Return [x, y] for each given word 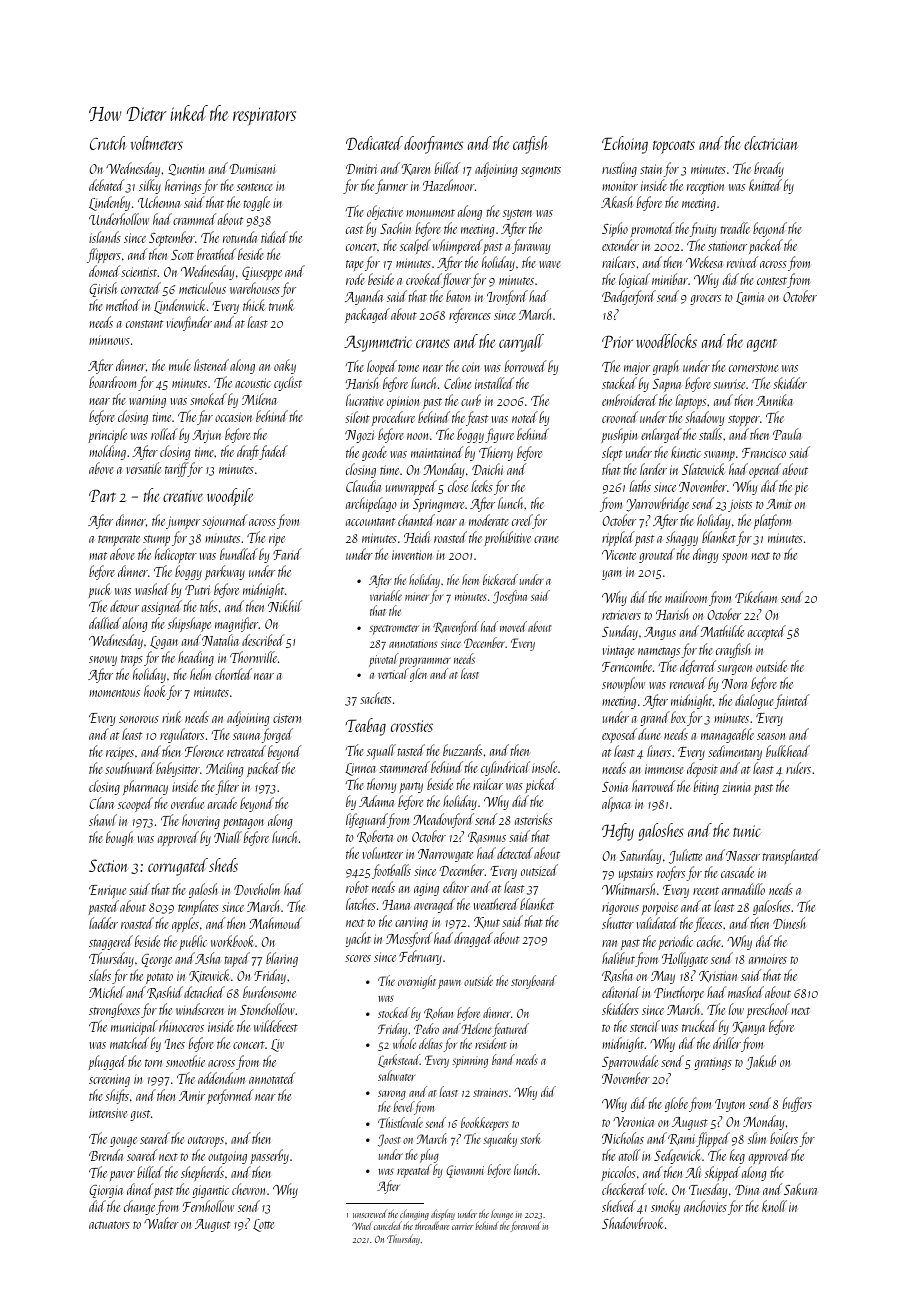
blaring [282, 959]
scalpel [415, 246]
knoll [774, 1206]
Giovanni [465, 1171]
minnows [109, 340]
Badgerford [629, 297]
